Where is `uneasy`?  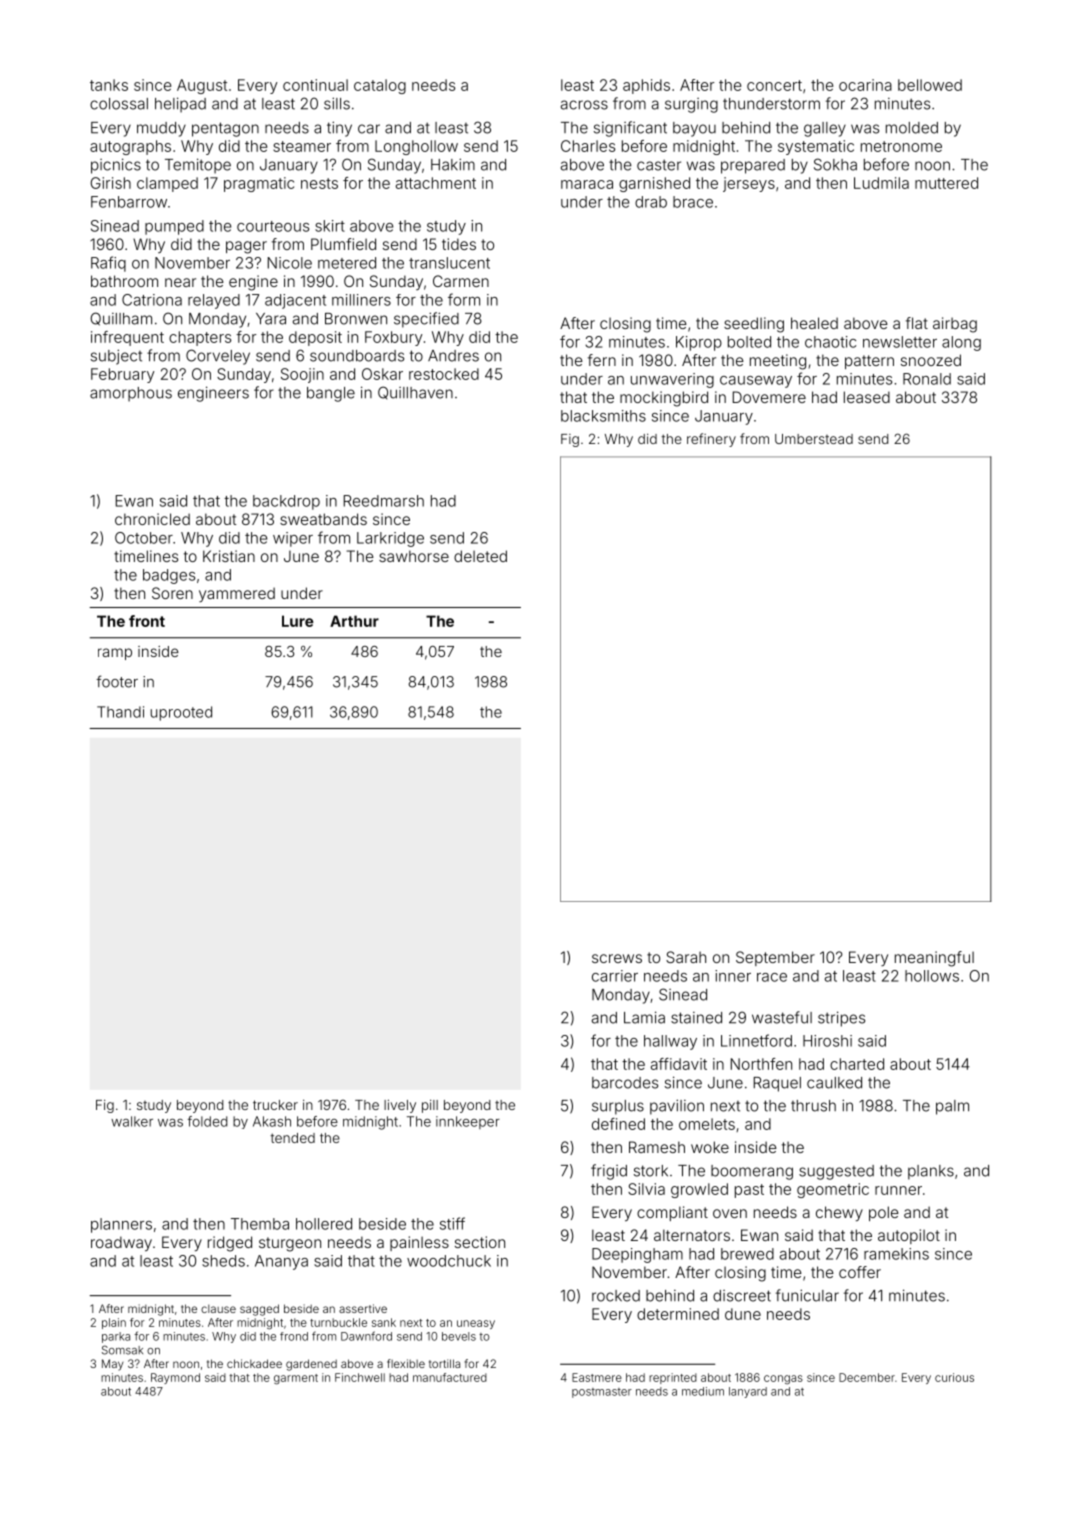 uneasy is located at coordinates (476, 1324).
